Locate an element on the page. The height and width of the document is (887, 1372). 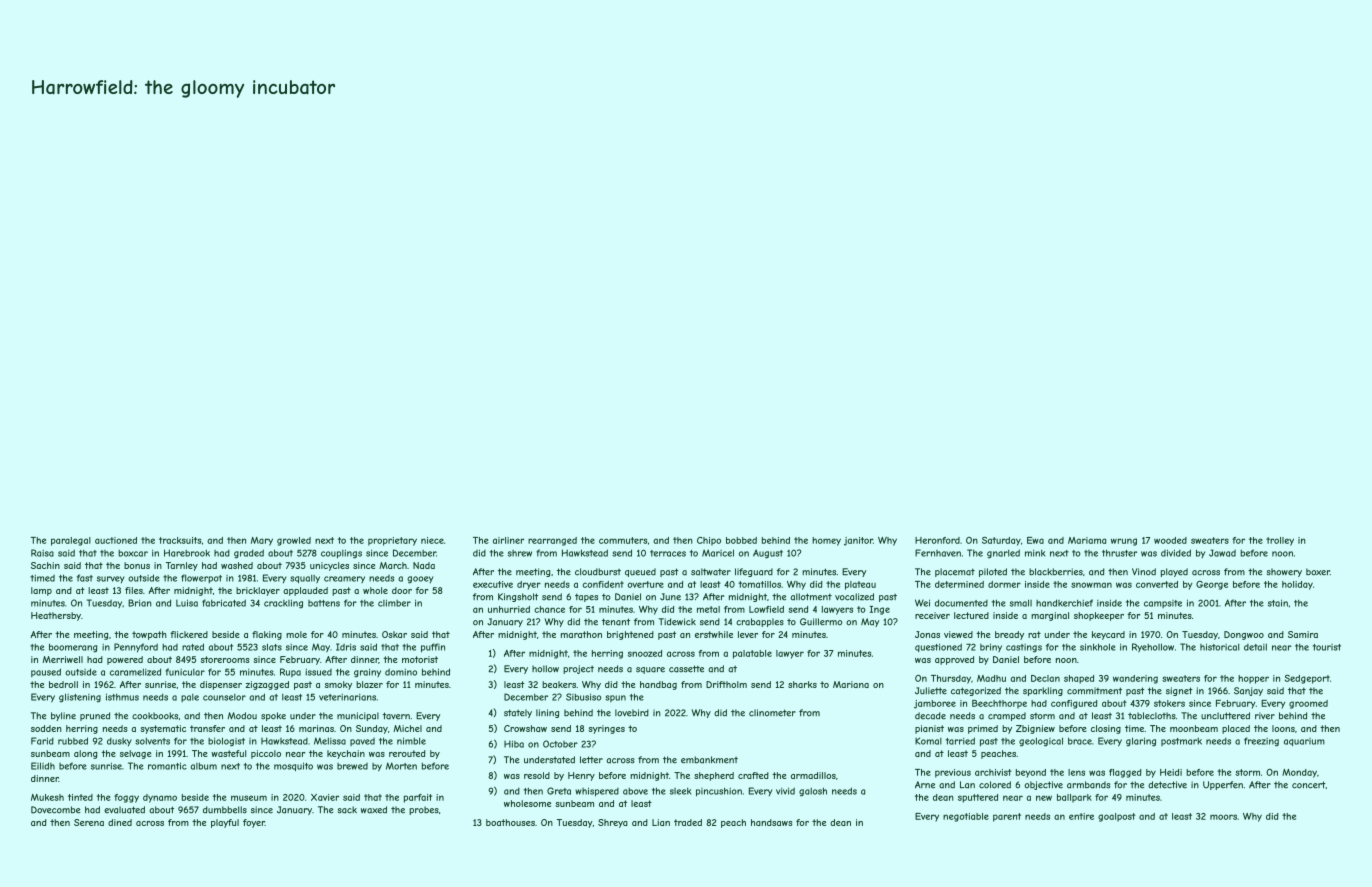
documented is located at coordinates (961, 603).
